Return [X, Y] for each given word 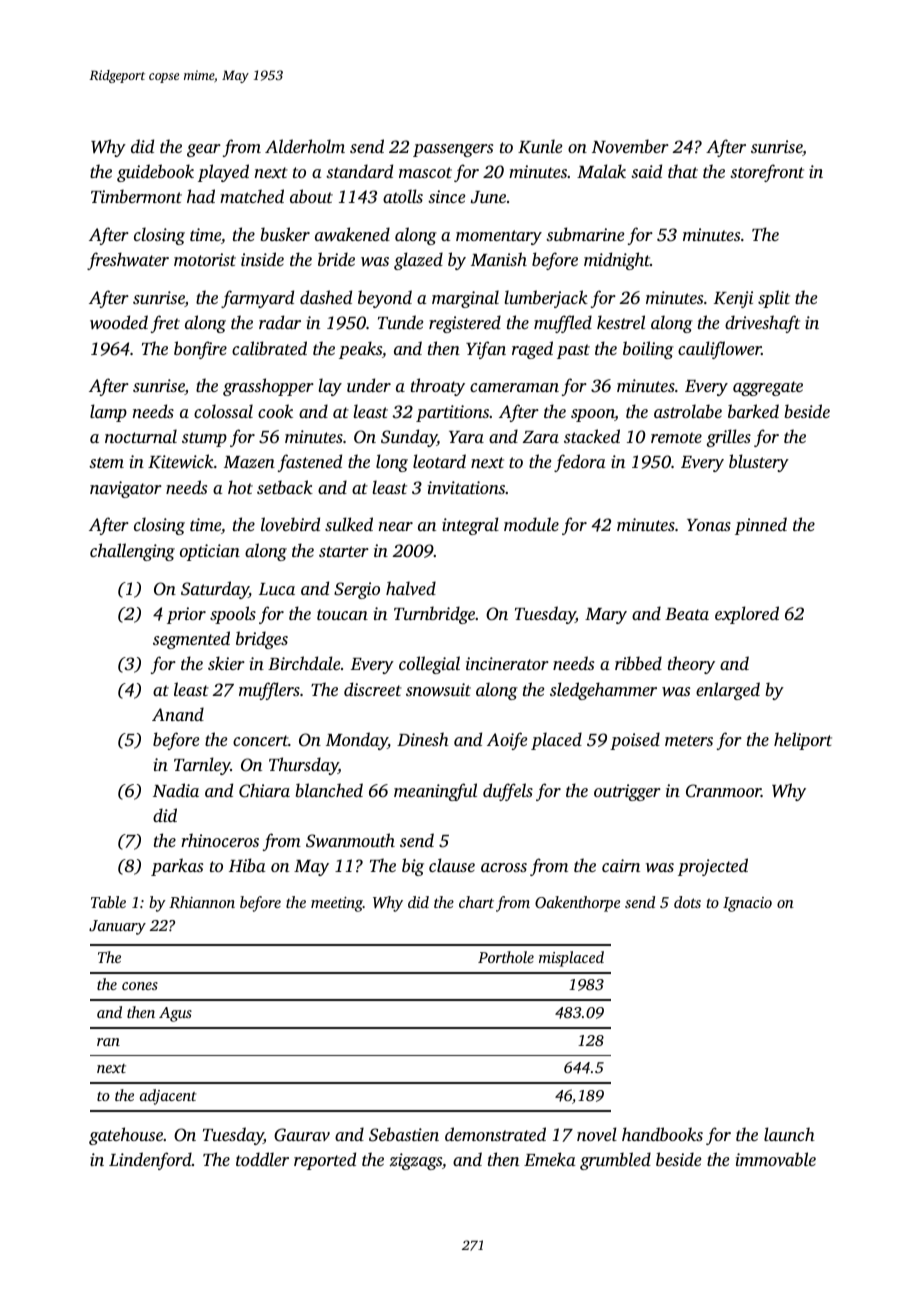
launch [789, 1134]
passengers [453, 150]
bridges [262, 640]
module [531, 524]
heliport [803, 741]
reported [325, 1161]
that [683, 171]
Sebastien [404, 1134]
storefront [767, 173]
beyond [385, 299]
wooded [119, 322]
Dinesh [423, 739]
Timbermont [136, 196]
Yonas [709, 525]
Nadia [176, 790]
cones [140, 986]
